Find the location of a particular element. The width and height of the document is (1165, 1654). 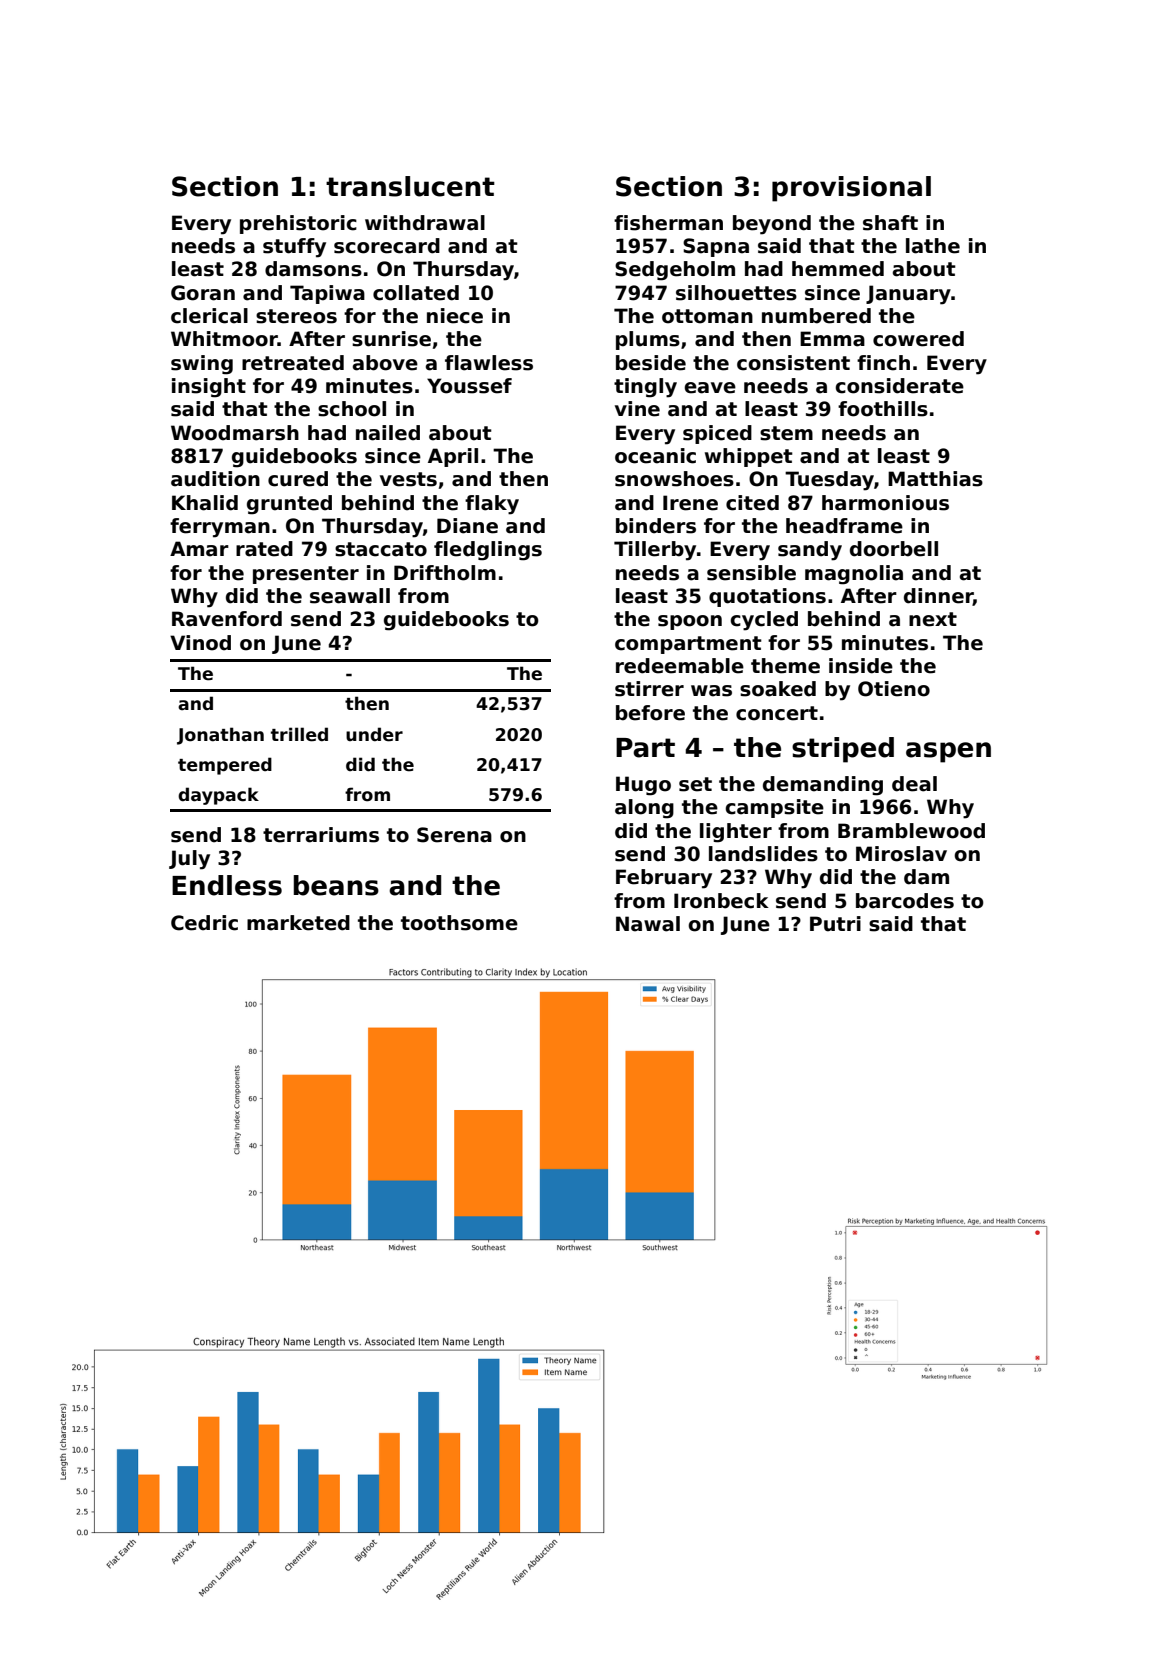

presenter is located at coordinates (306, 575).
